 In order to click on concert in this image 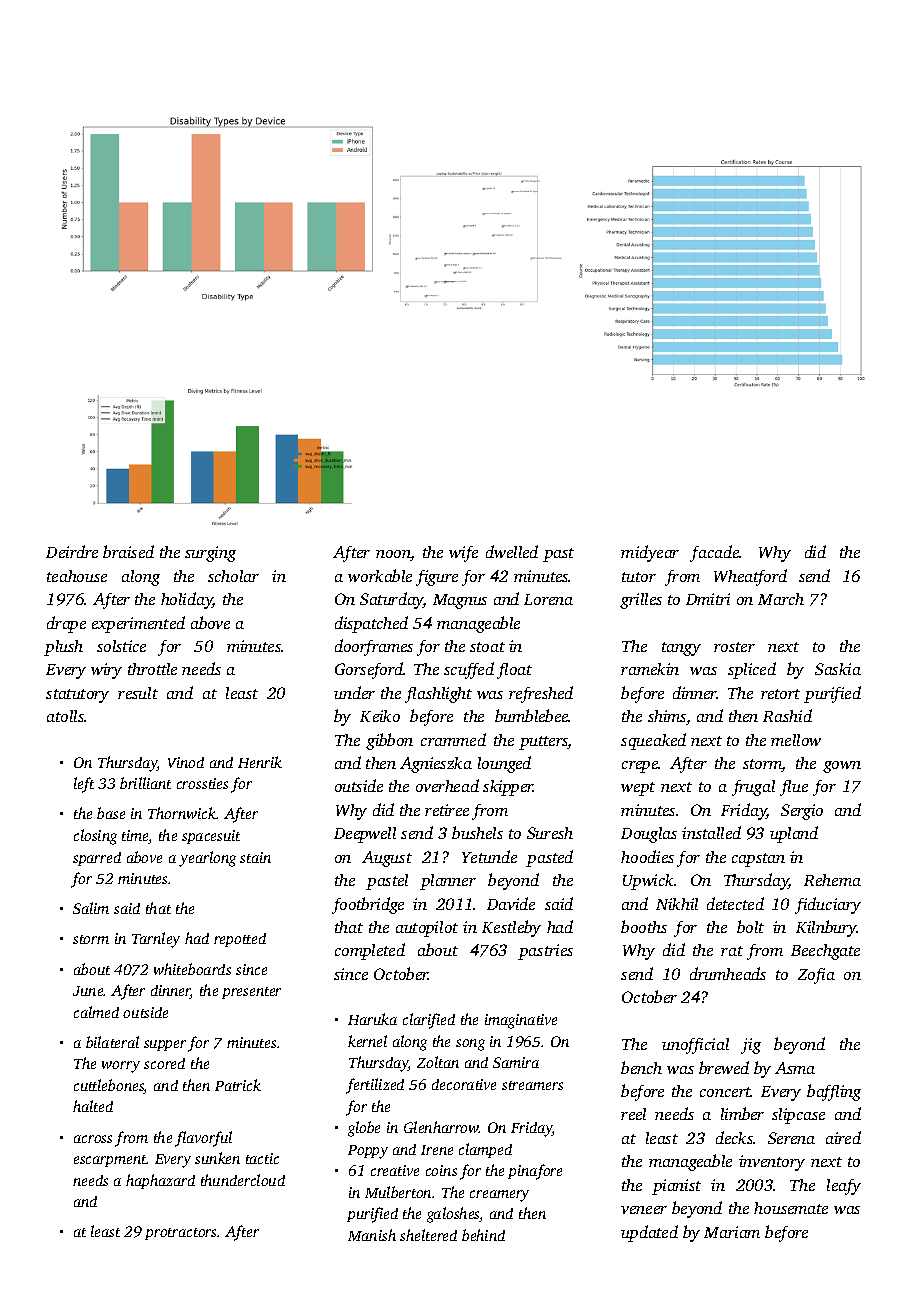, I will do `click(725, 1092)`.
